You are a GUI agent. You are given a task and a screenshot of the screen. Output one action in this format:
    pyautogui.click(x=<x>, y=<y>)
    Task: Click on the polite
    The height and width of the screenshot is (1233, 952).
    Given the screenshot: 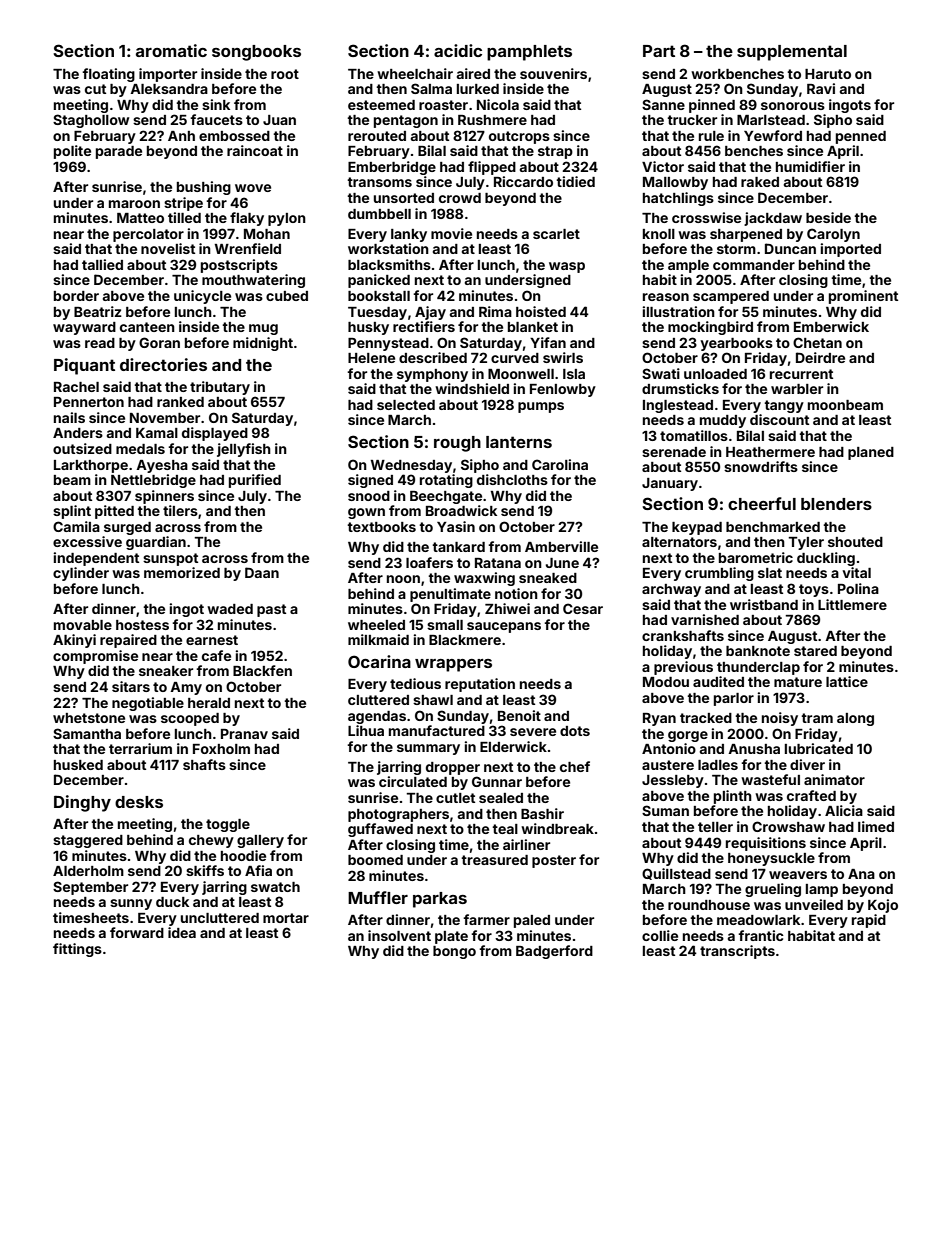 What is the action you would take?
    pyautogui.click(x=72, y=152)
